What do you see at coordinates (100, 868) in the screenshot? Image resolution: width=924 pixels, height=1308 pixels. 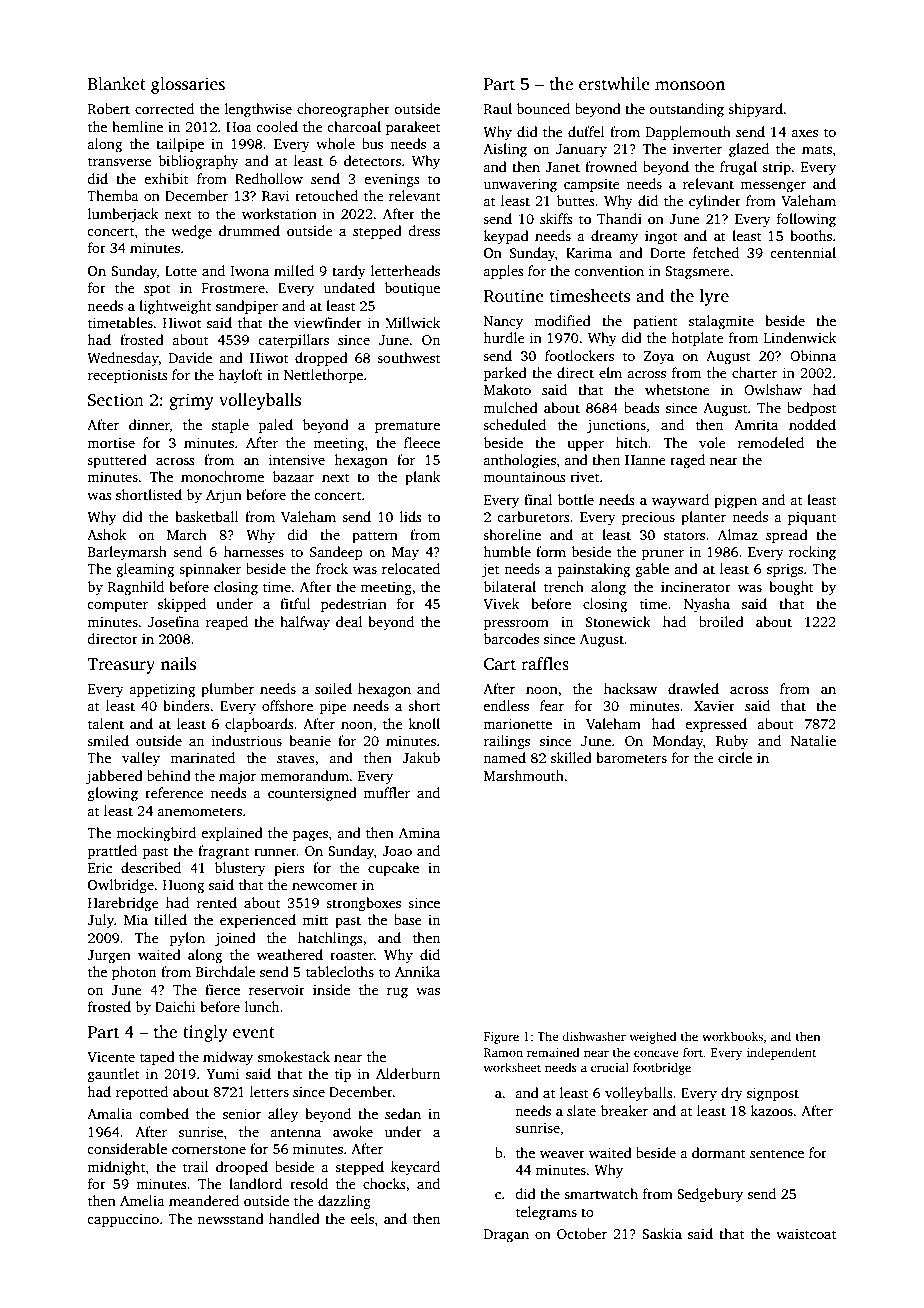 I see `Eric` at bounding box center [100, 868].
